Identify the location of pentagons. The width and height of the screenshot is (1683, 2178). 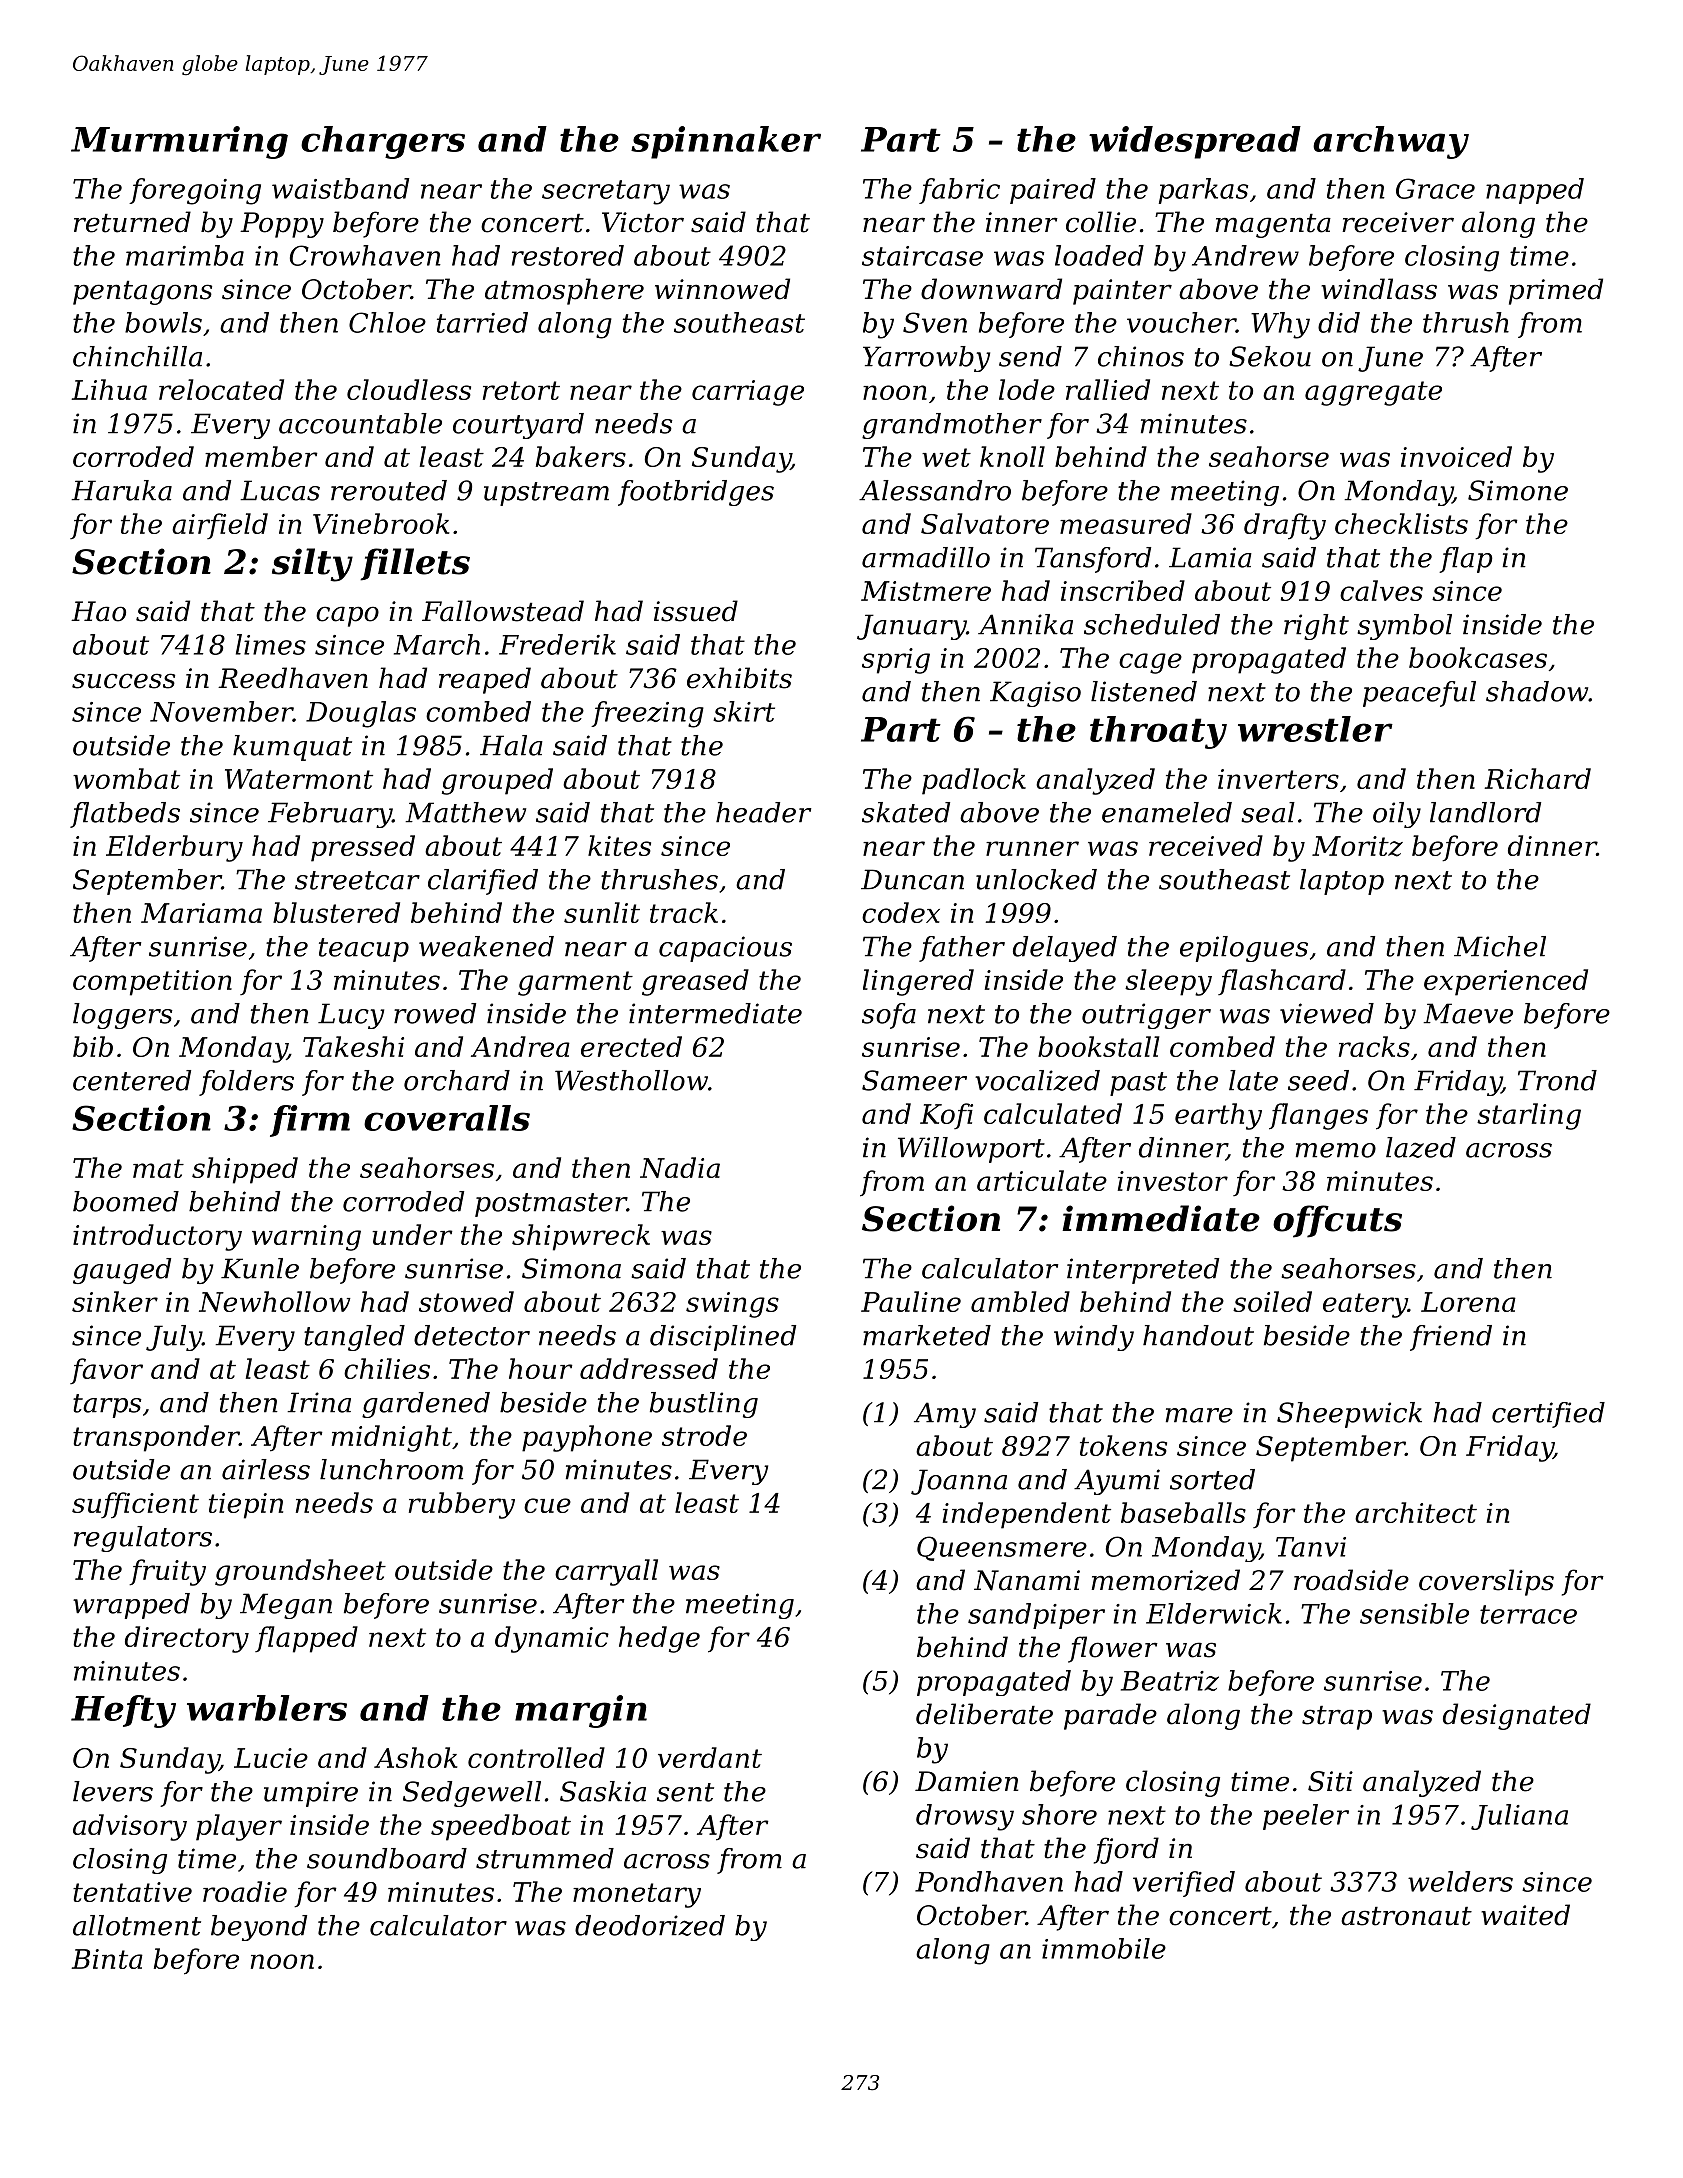
(142, 293).
